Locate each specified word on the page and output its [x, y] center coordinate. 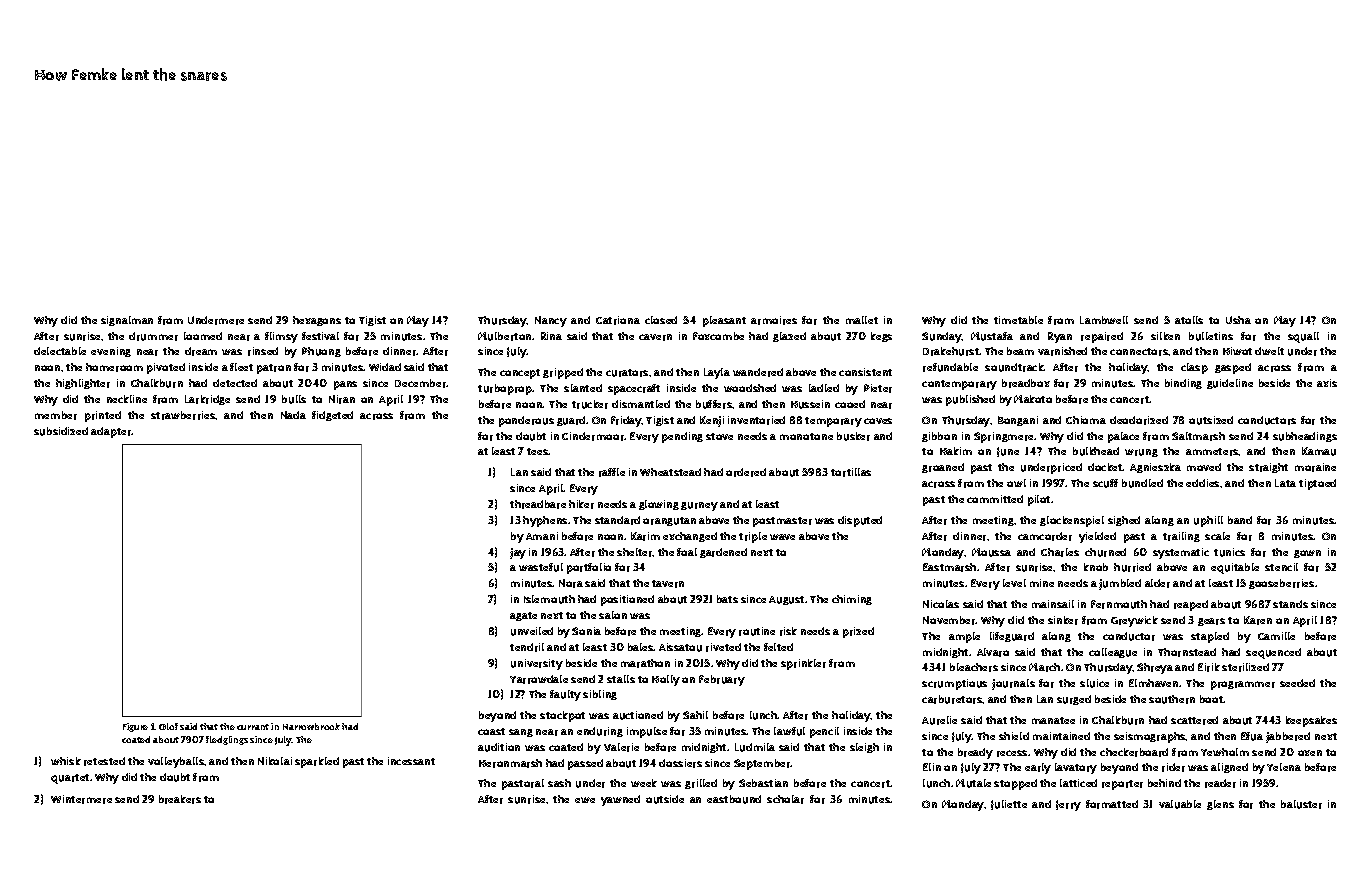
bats [727, 599]
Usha [1238, 320]
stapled [1210, 637]
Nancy [551, 321]
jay [518, 553]
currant [253, 727]
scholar [785, 799]
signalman [127, 321]
